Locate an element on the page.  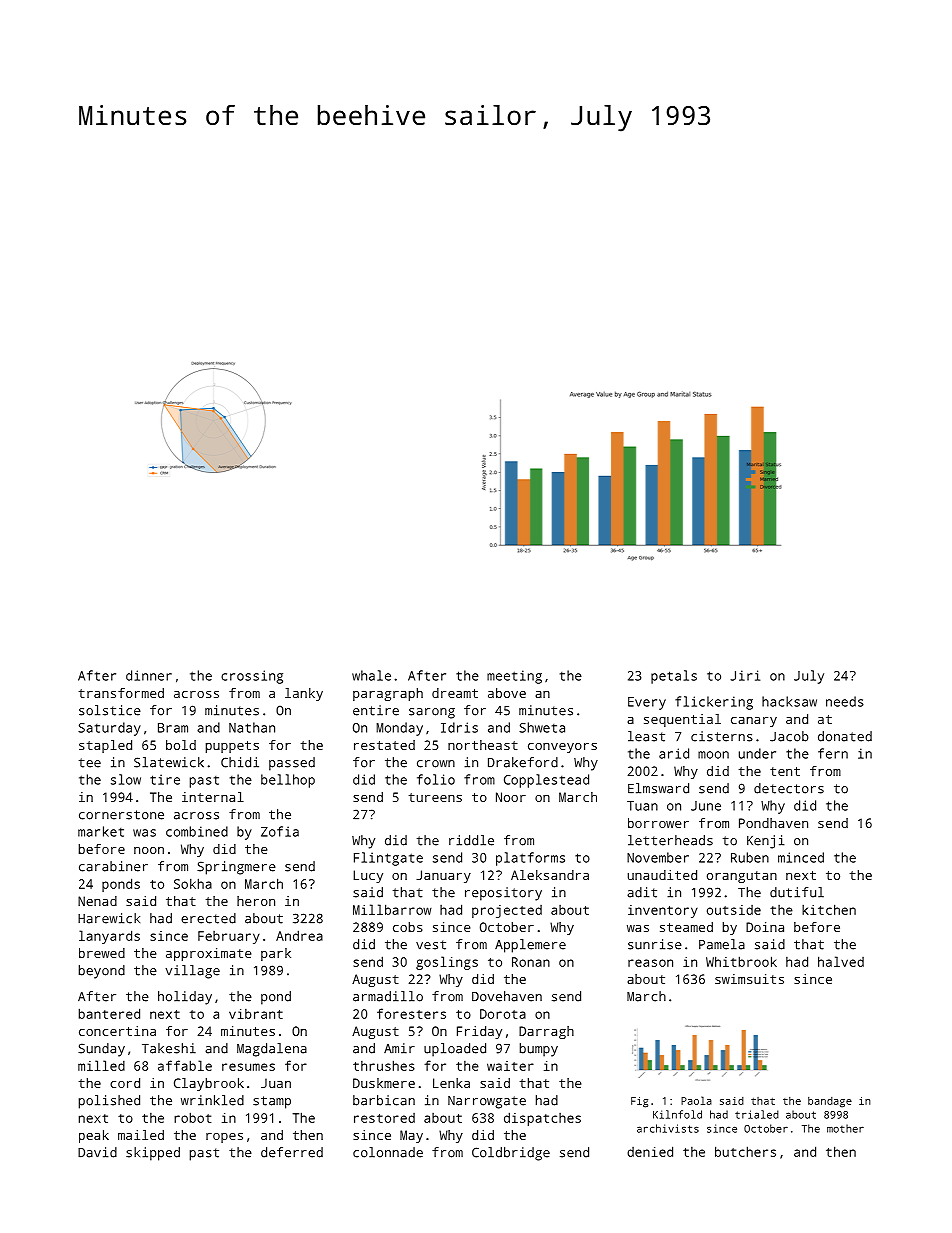
Aleksandra is located at coordinates (550, 875).
